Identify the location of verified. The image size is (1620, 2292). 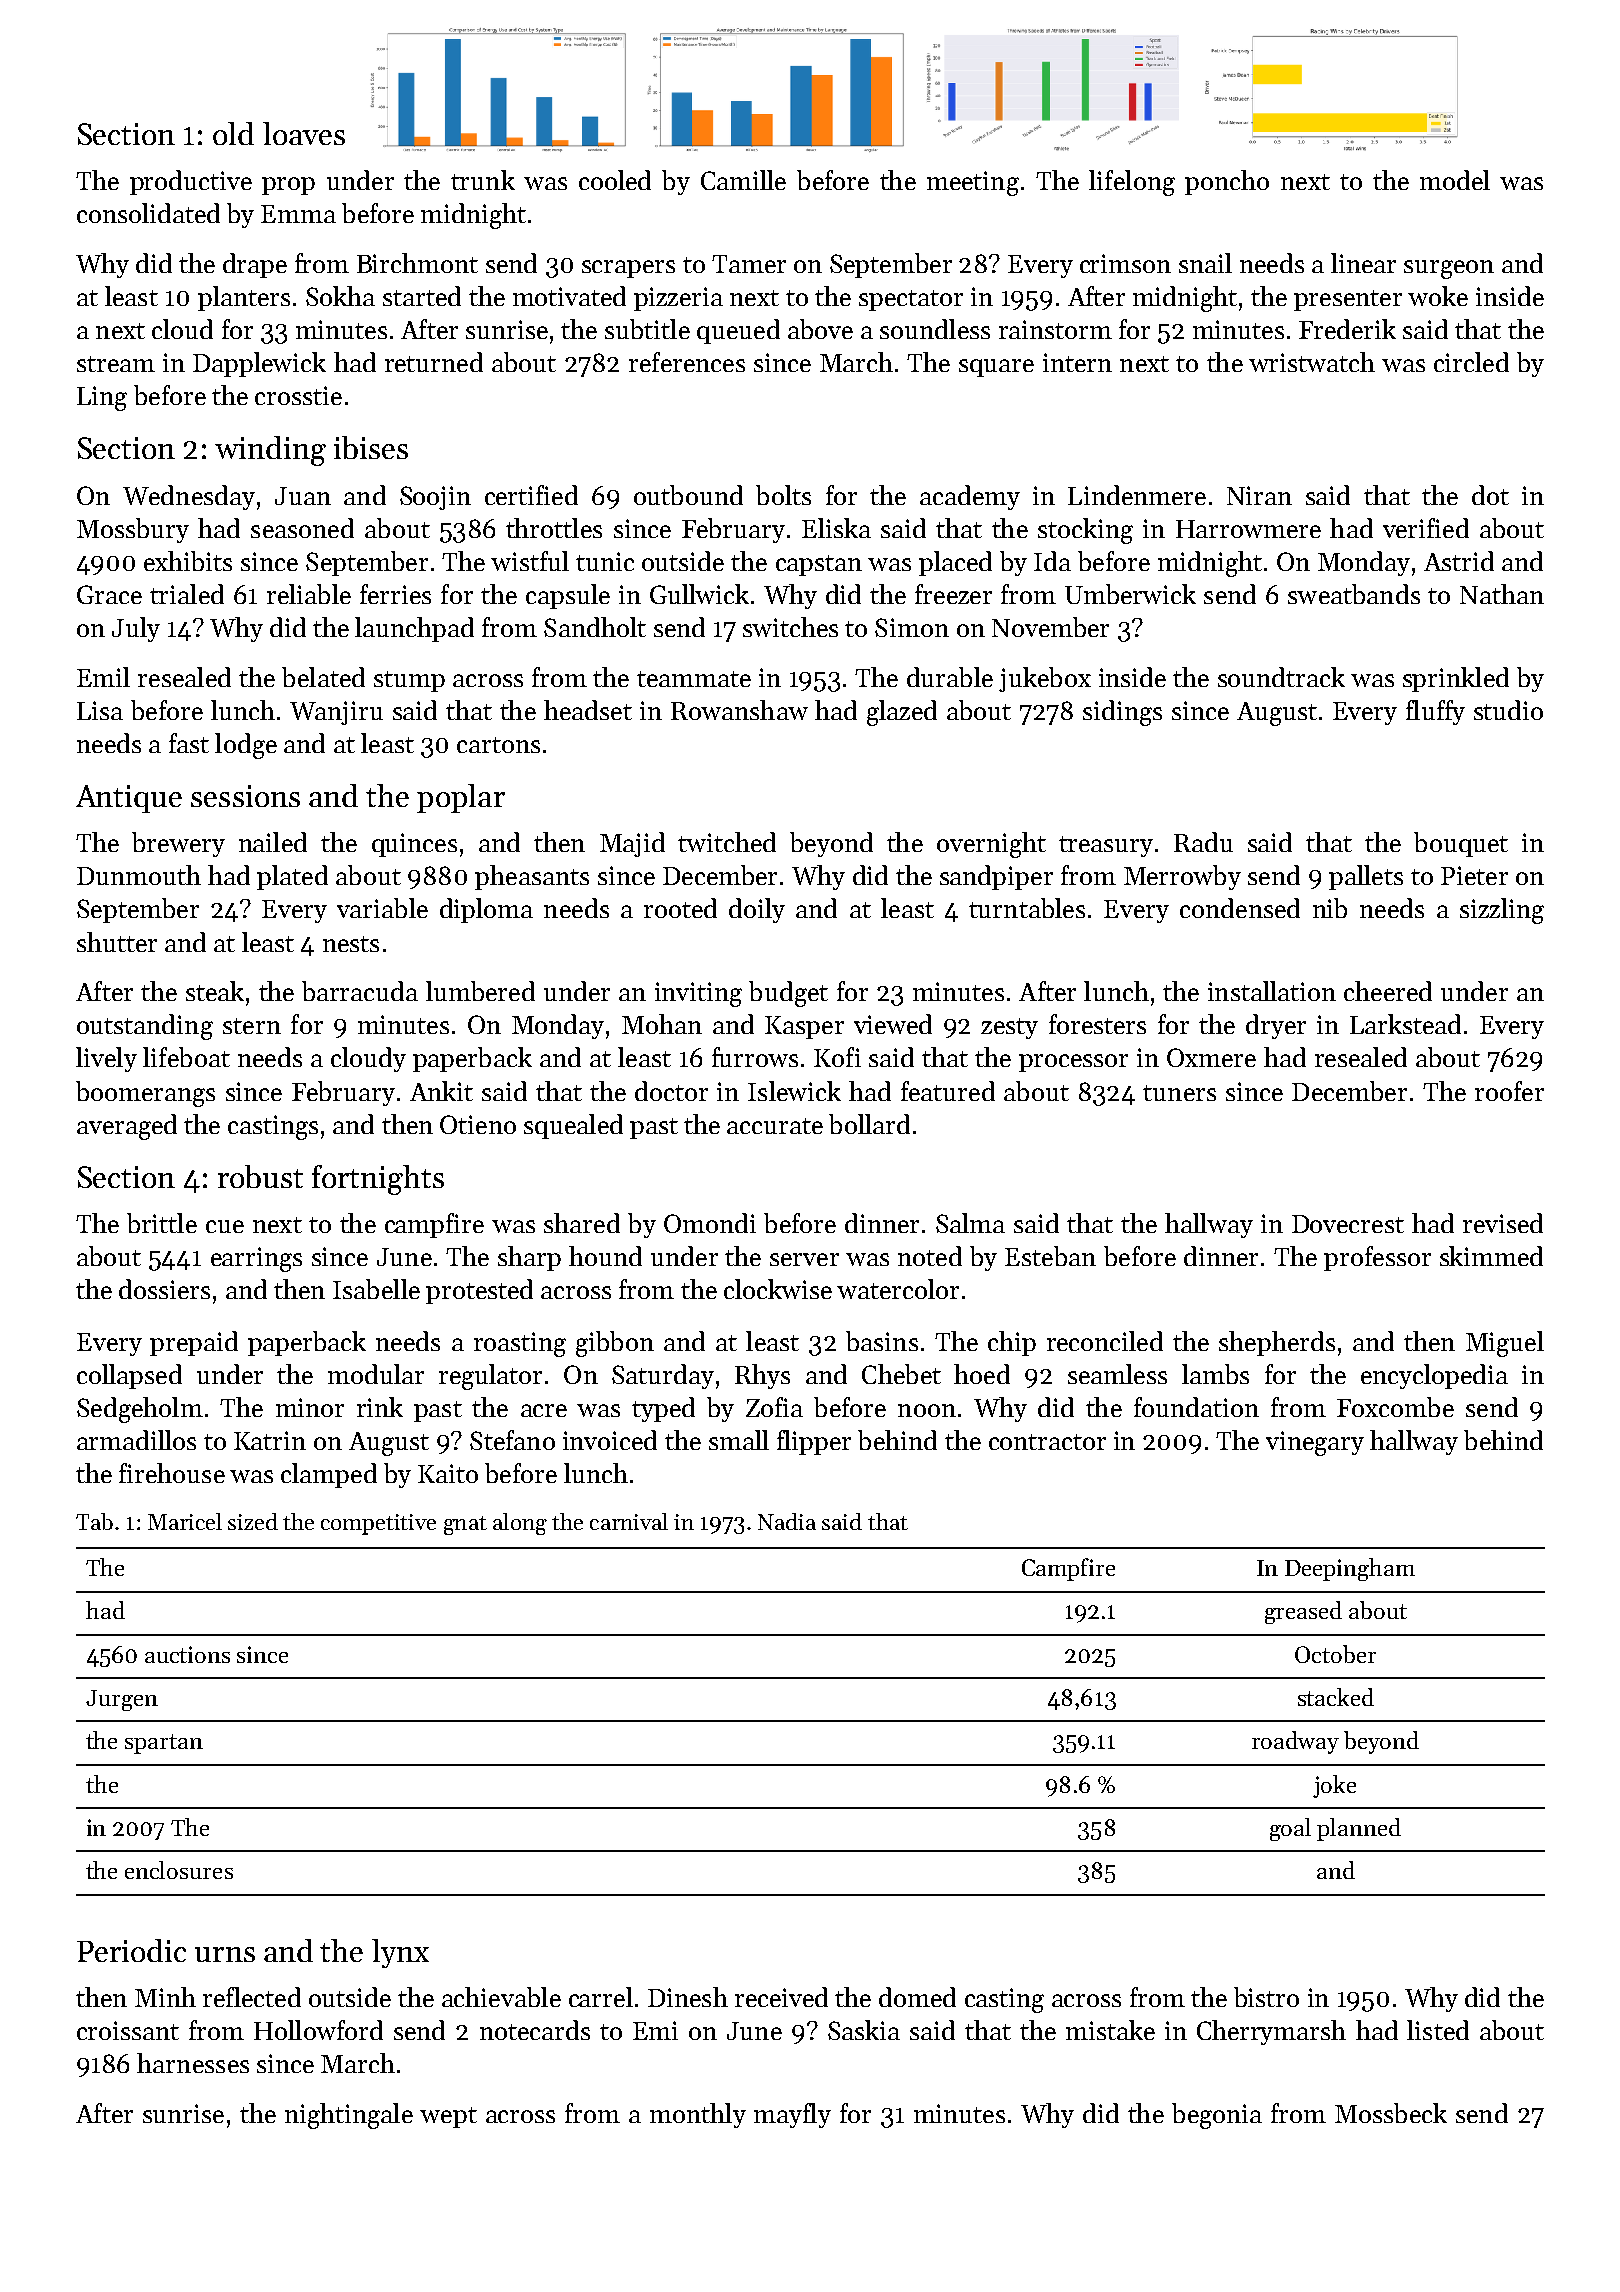
(1426, 528).
